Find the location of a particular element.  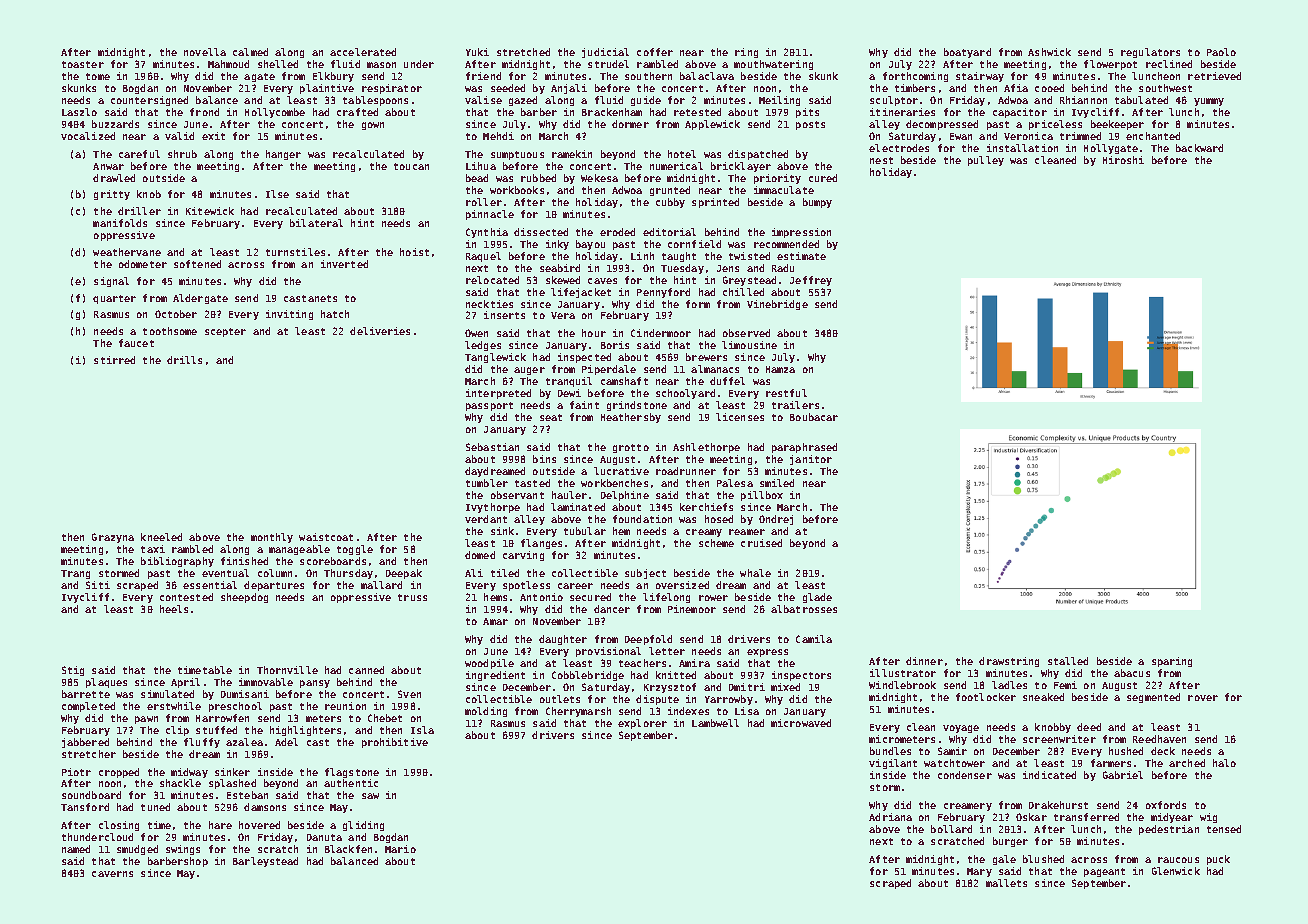

flanges is located at coordinates (541, 544).
